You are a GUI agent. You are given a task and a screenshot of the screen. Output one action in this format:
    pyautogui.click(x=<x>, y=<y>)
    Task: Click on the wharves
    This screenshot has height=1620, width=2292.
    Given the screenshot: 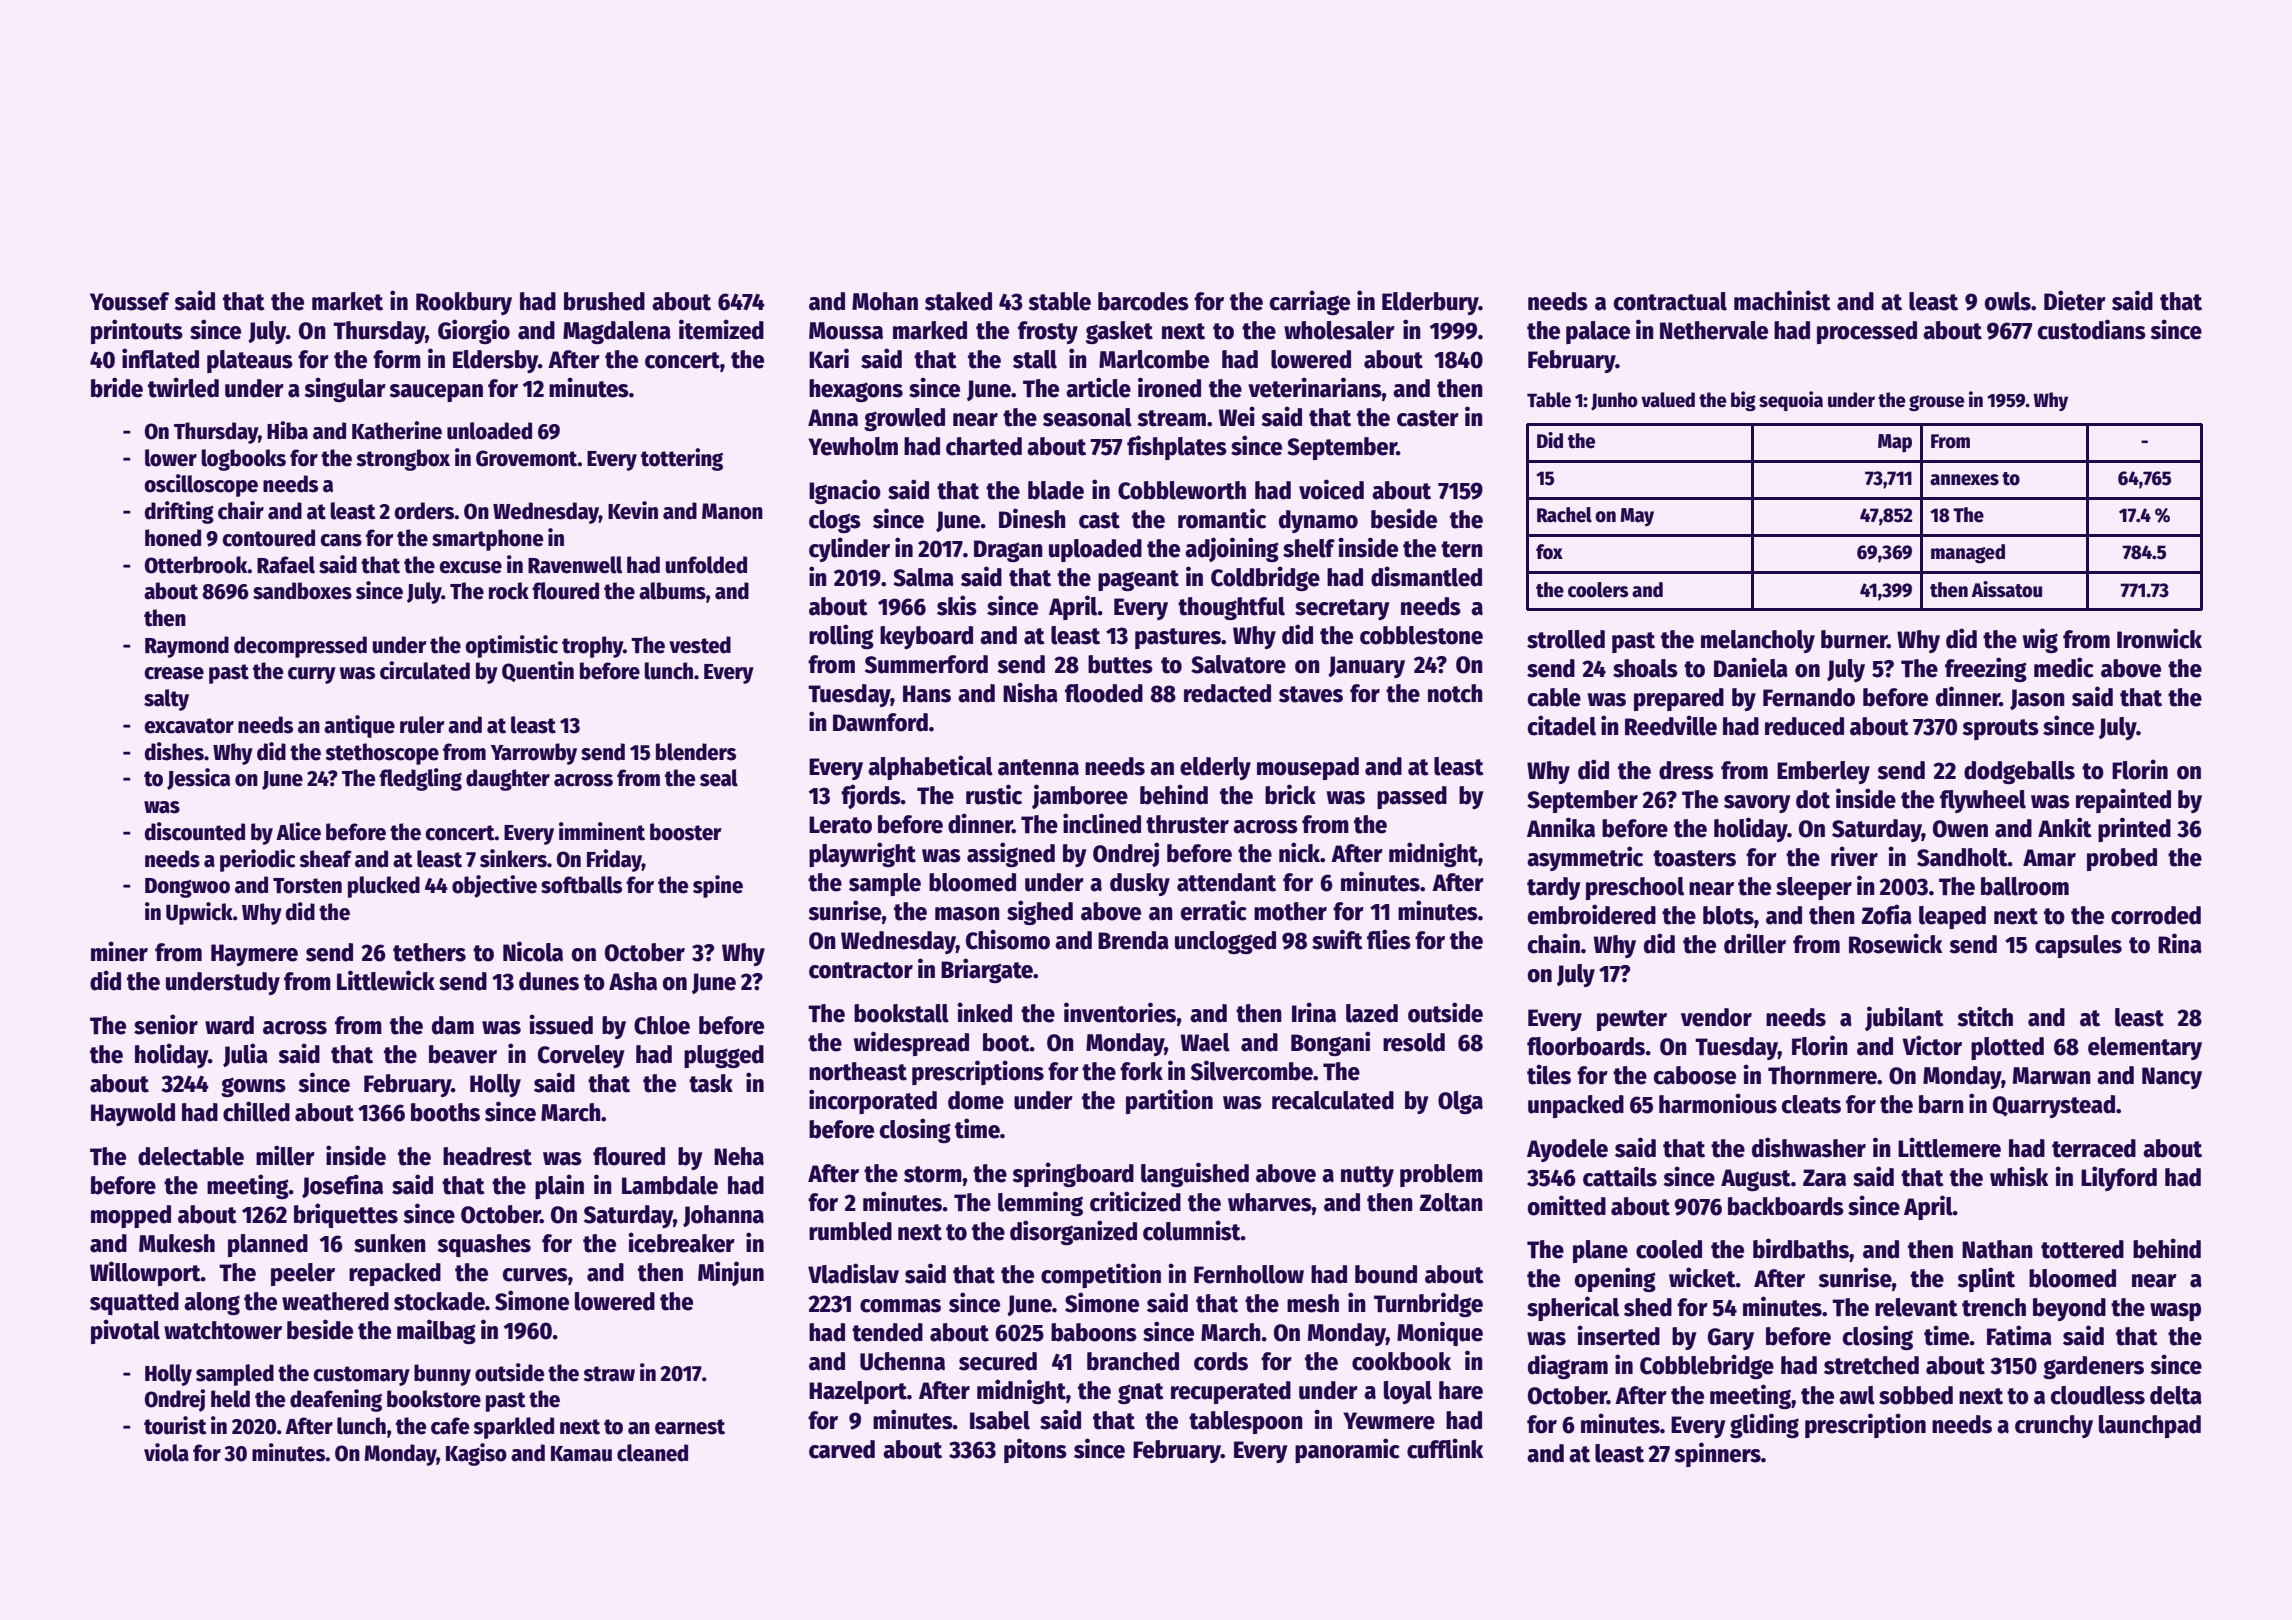 What is the action you would take?
    pyautogui.click(x=1270, y=1202)
